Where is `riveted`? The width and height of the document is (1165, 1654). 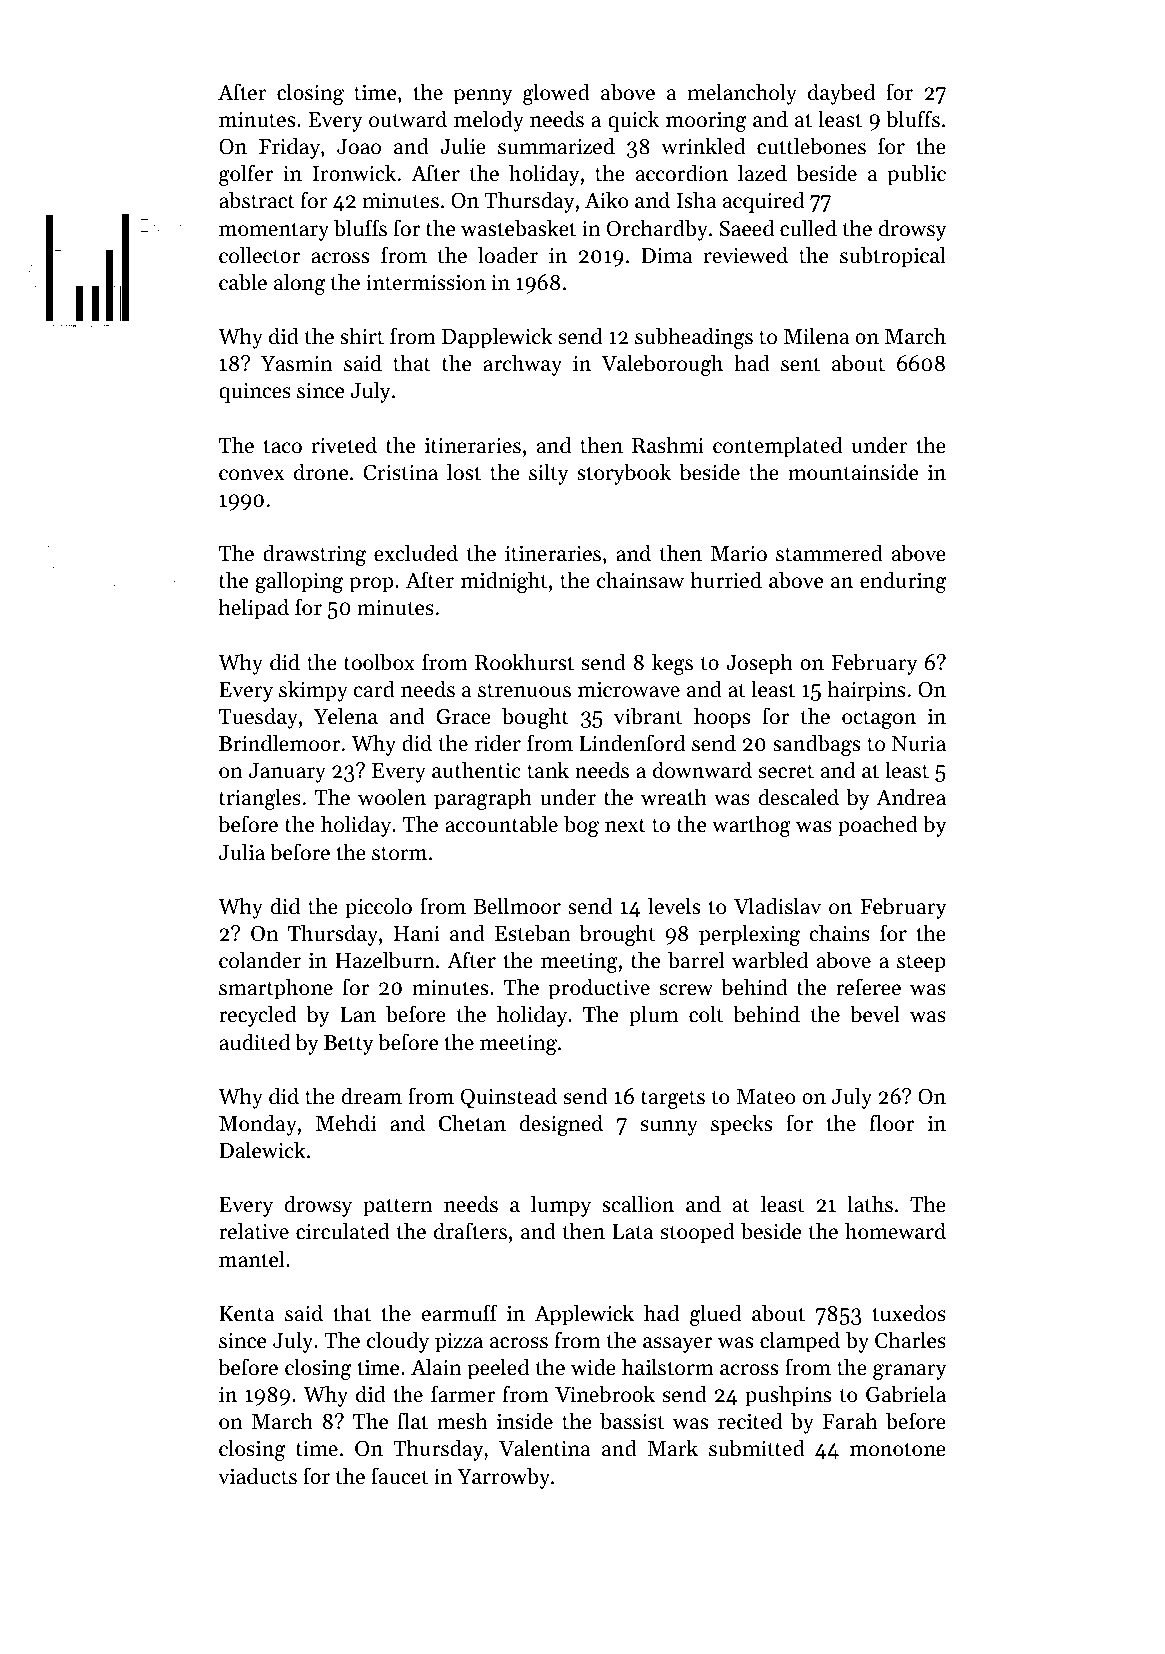 riveted is located at coordinates (344, 445).
